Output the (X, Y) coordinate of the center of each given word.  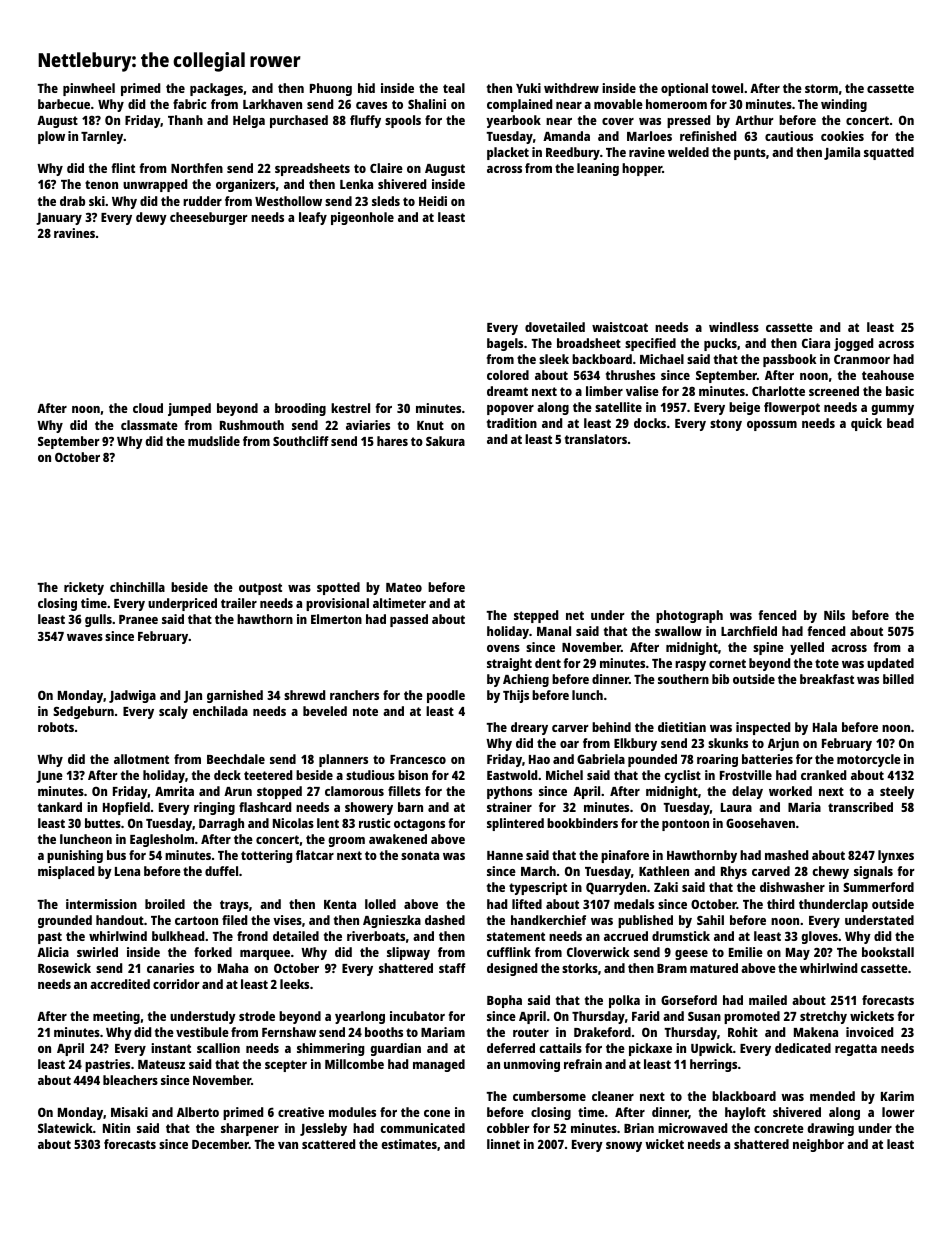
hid (366, 88)
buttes (103, 823)
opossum (772, 426)
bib (720, 679)
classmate (149, 425)
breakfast (827, 679)
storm (821, 88)
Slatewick (65, 1128)
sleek (554, 359)
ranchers (354, 695)
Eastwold (512, 775)
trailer (239, 603)
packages (216, 89)
